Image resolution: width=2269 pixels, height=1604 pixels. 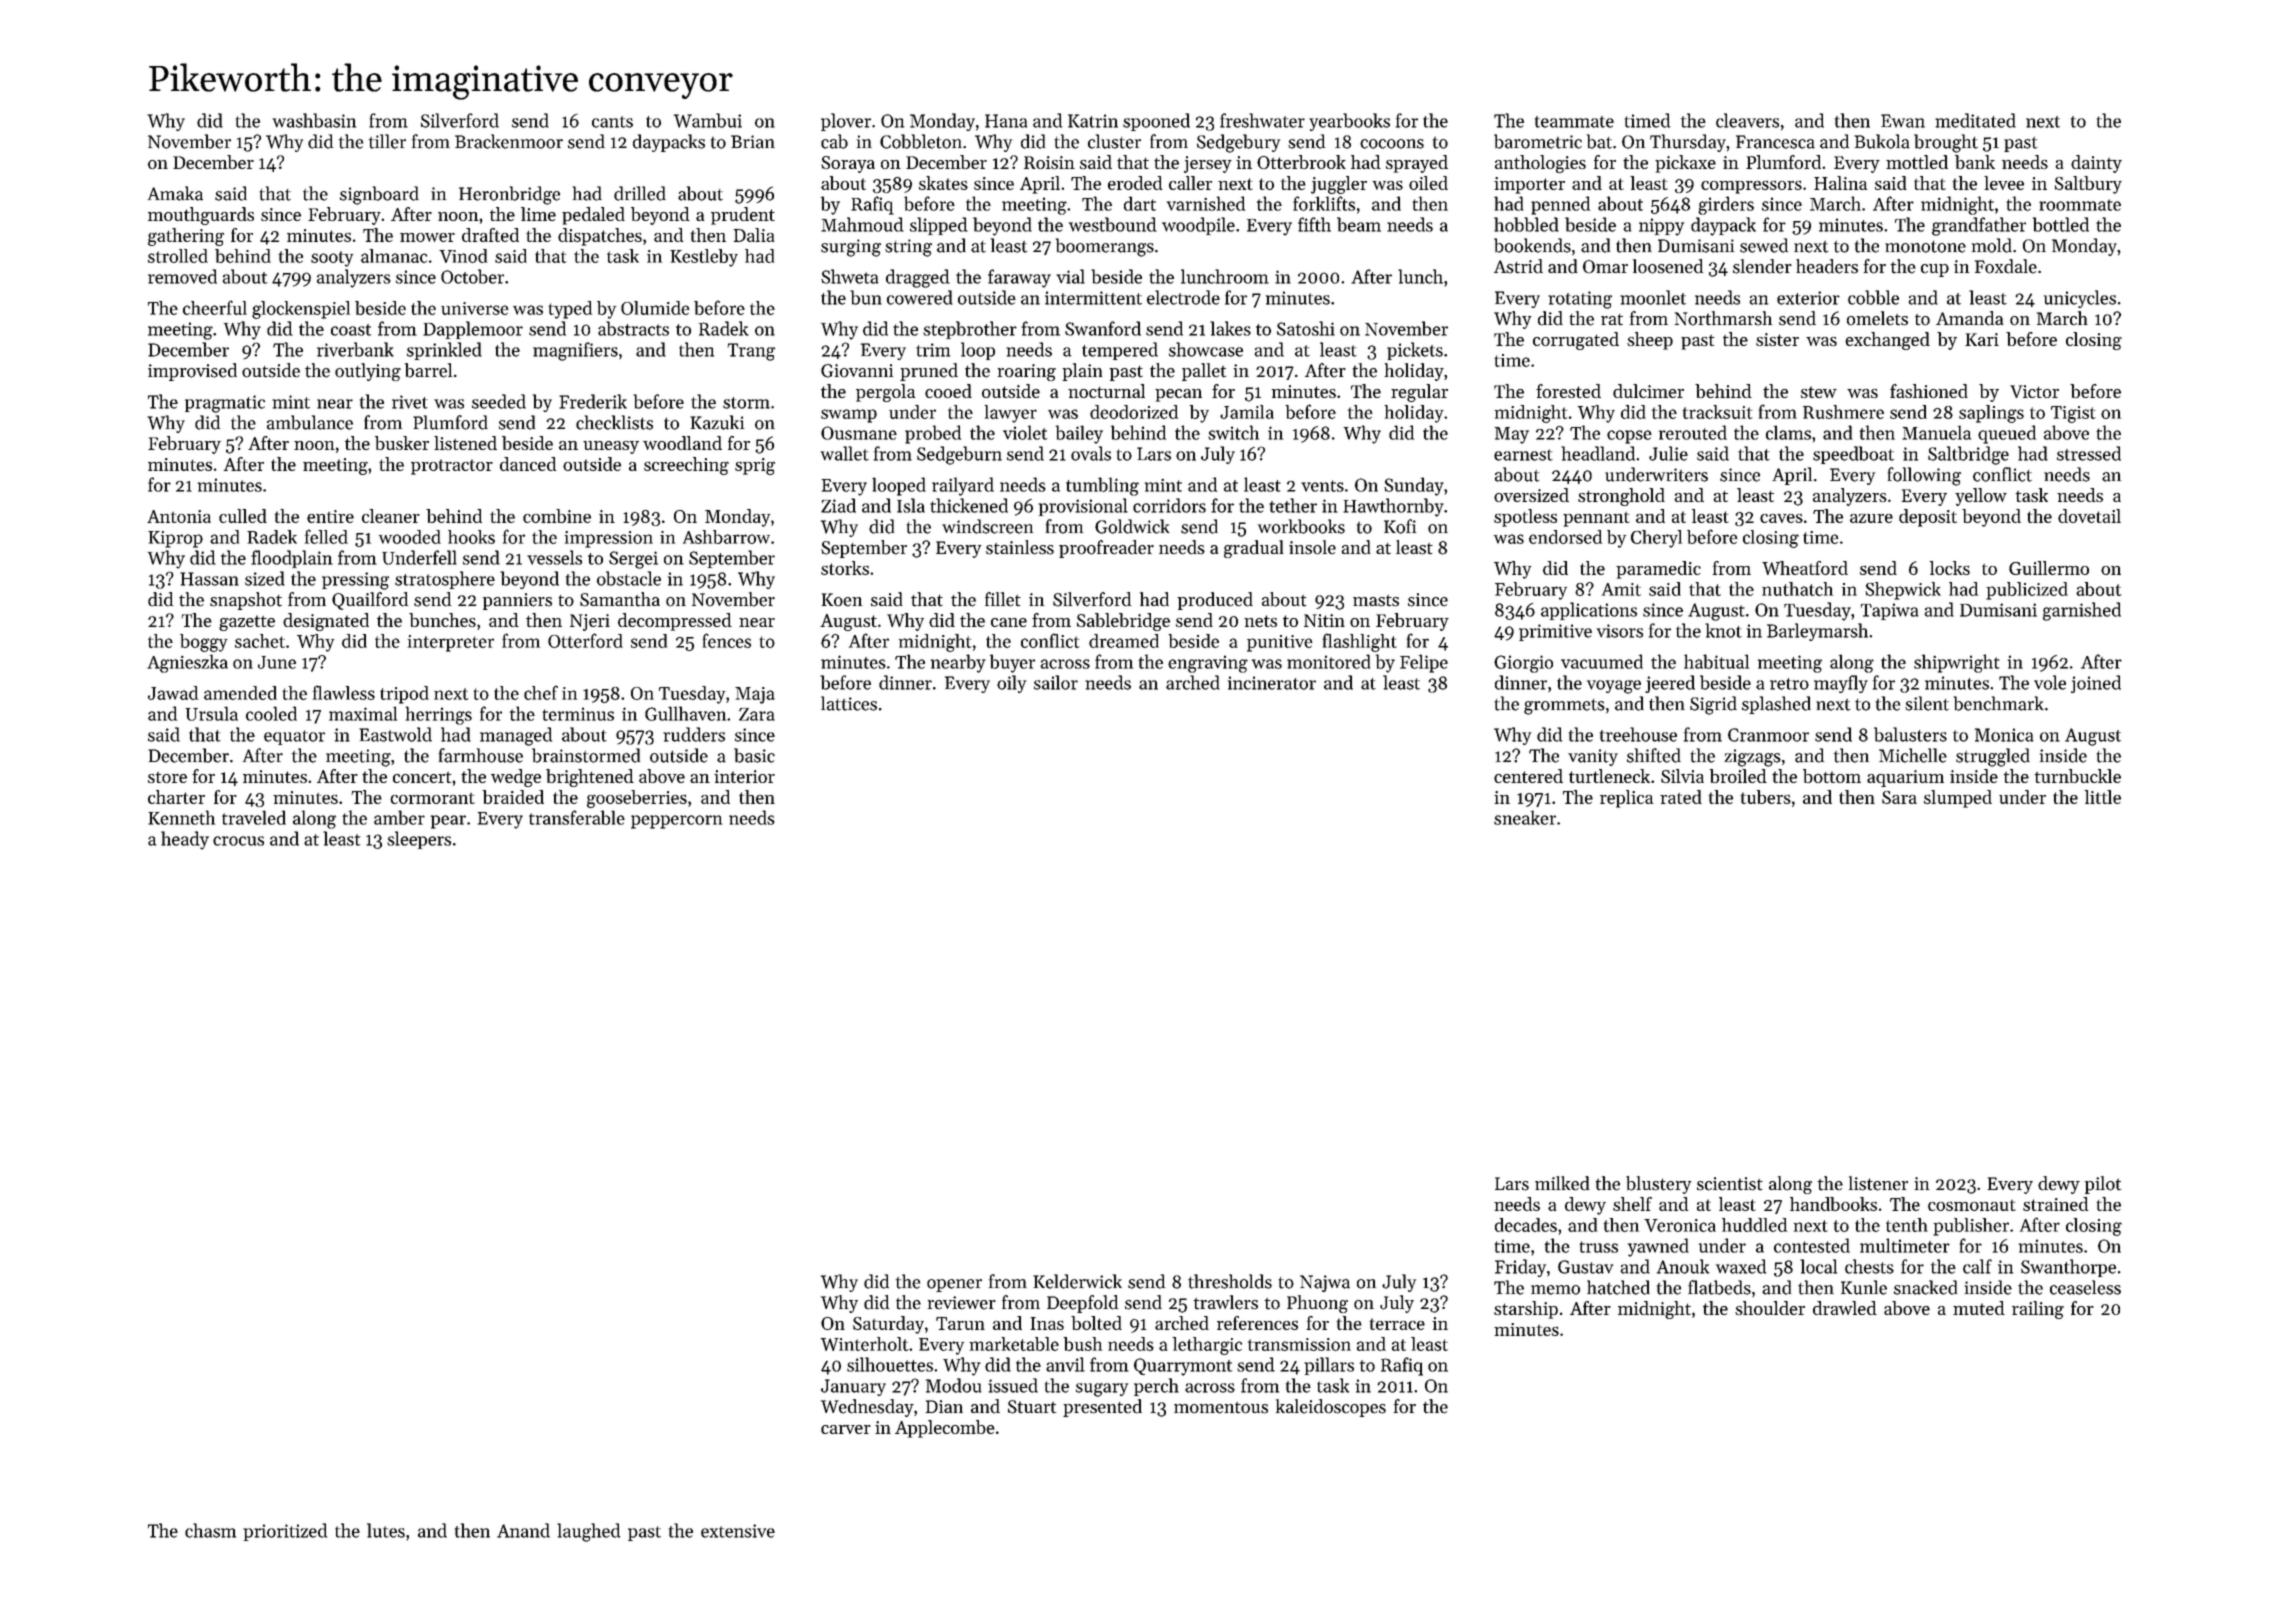 I want to click on typed, so click(x=570, y=310).
